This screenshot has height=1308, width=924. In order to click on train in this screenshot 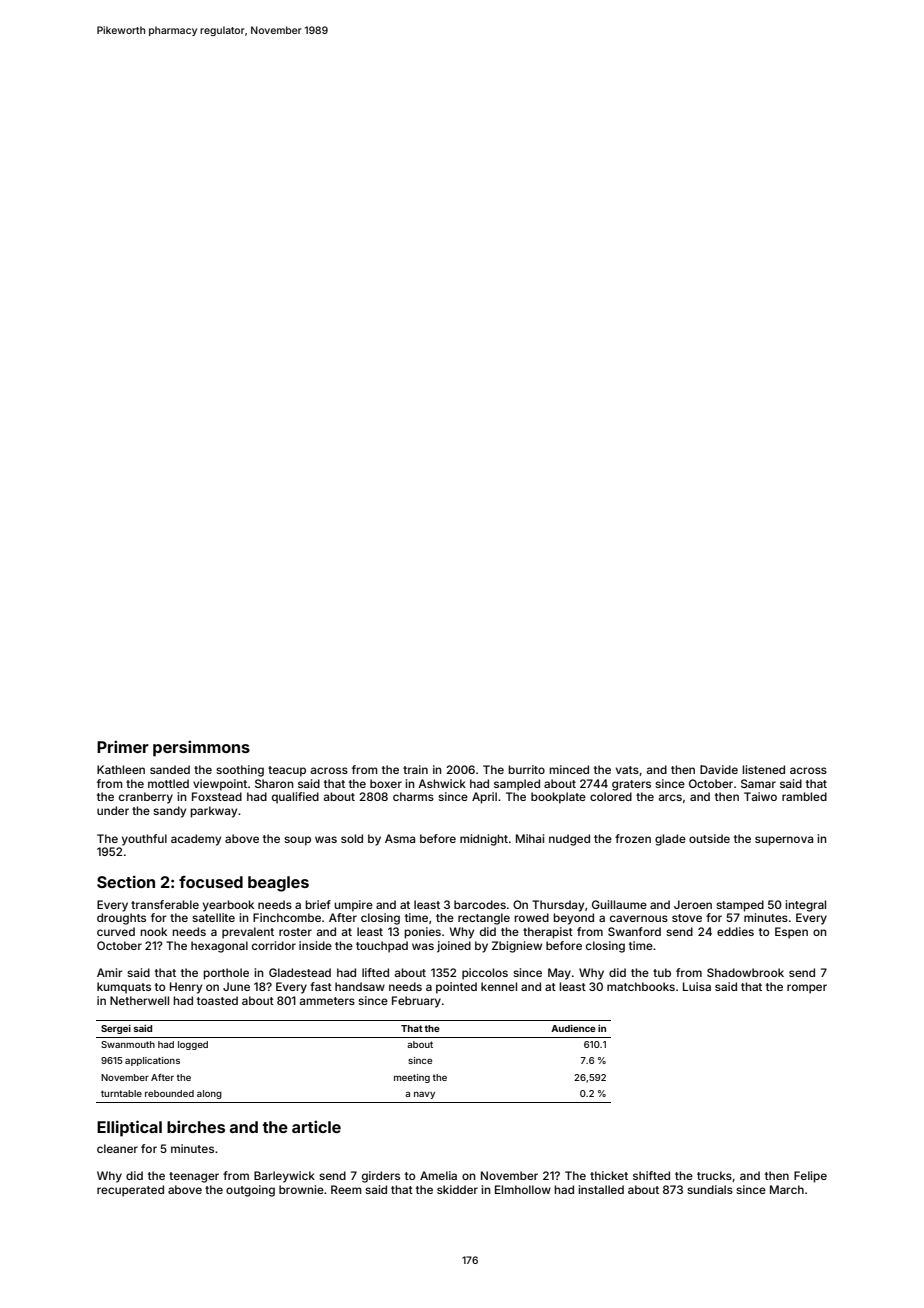, I will do `click(415, 769)`.
